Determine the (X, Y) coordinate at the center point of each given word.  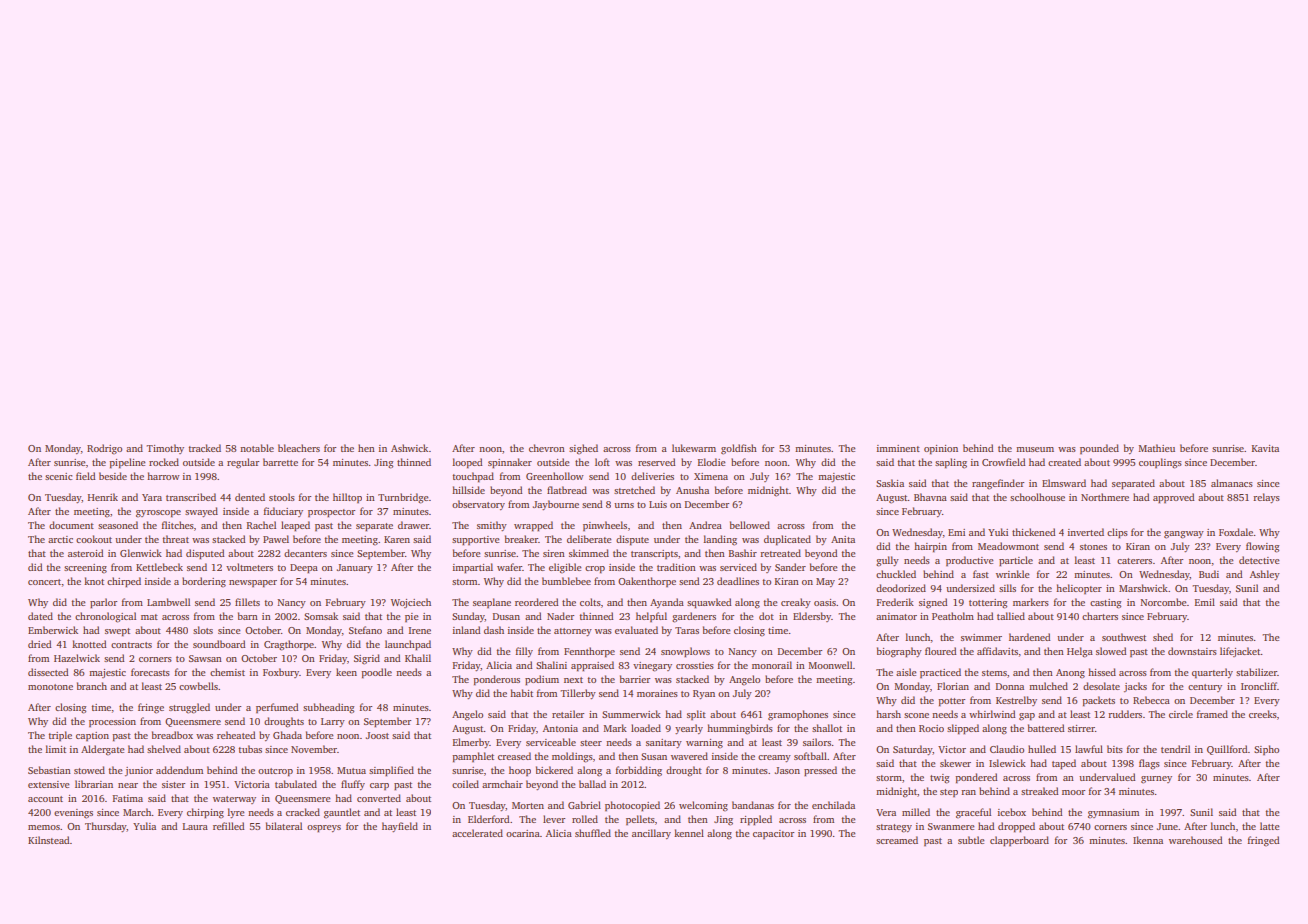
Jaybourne (556, 505)
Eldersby (812, 617)
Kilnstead (49, 840)
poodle (376, 673)
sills (1007, 588)
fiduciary (283, 512)
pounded (1099, 449)
